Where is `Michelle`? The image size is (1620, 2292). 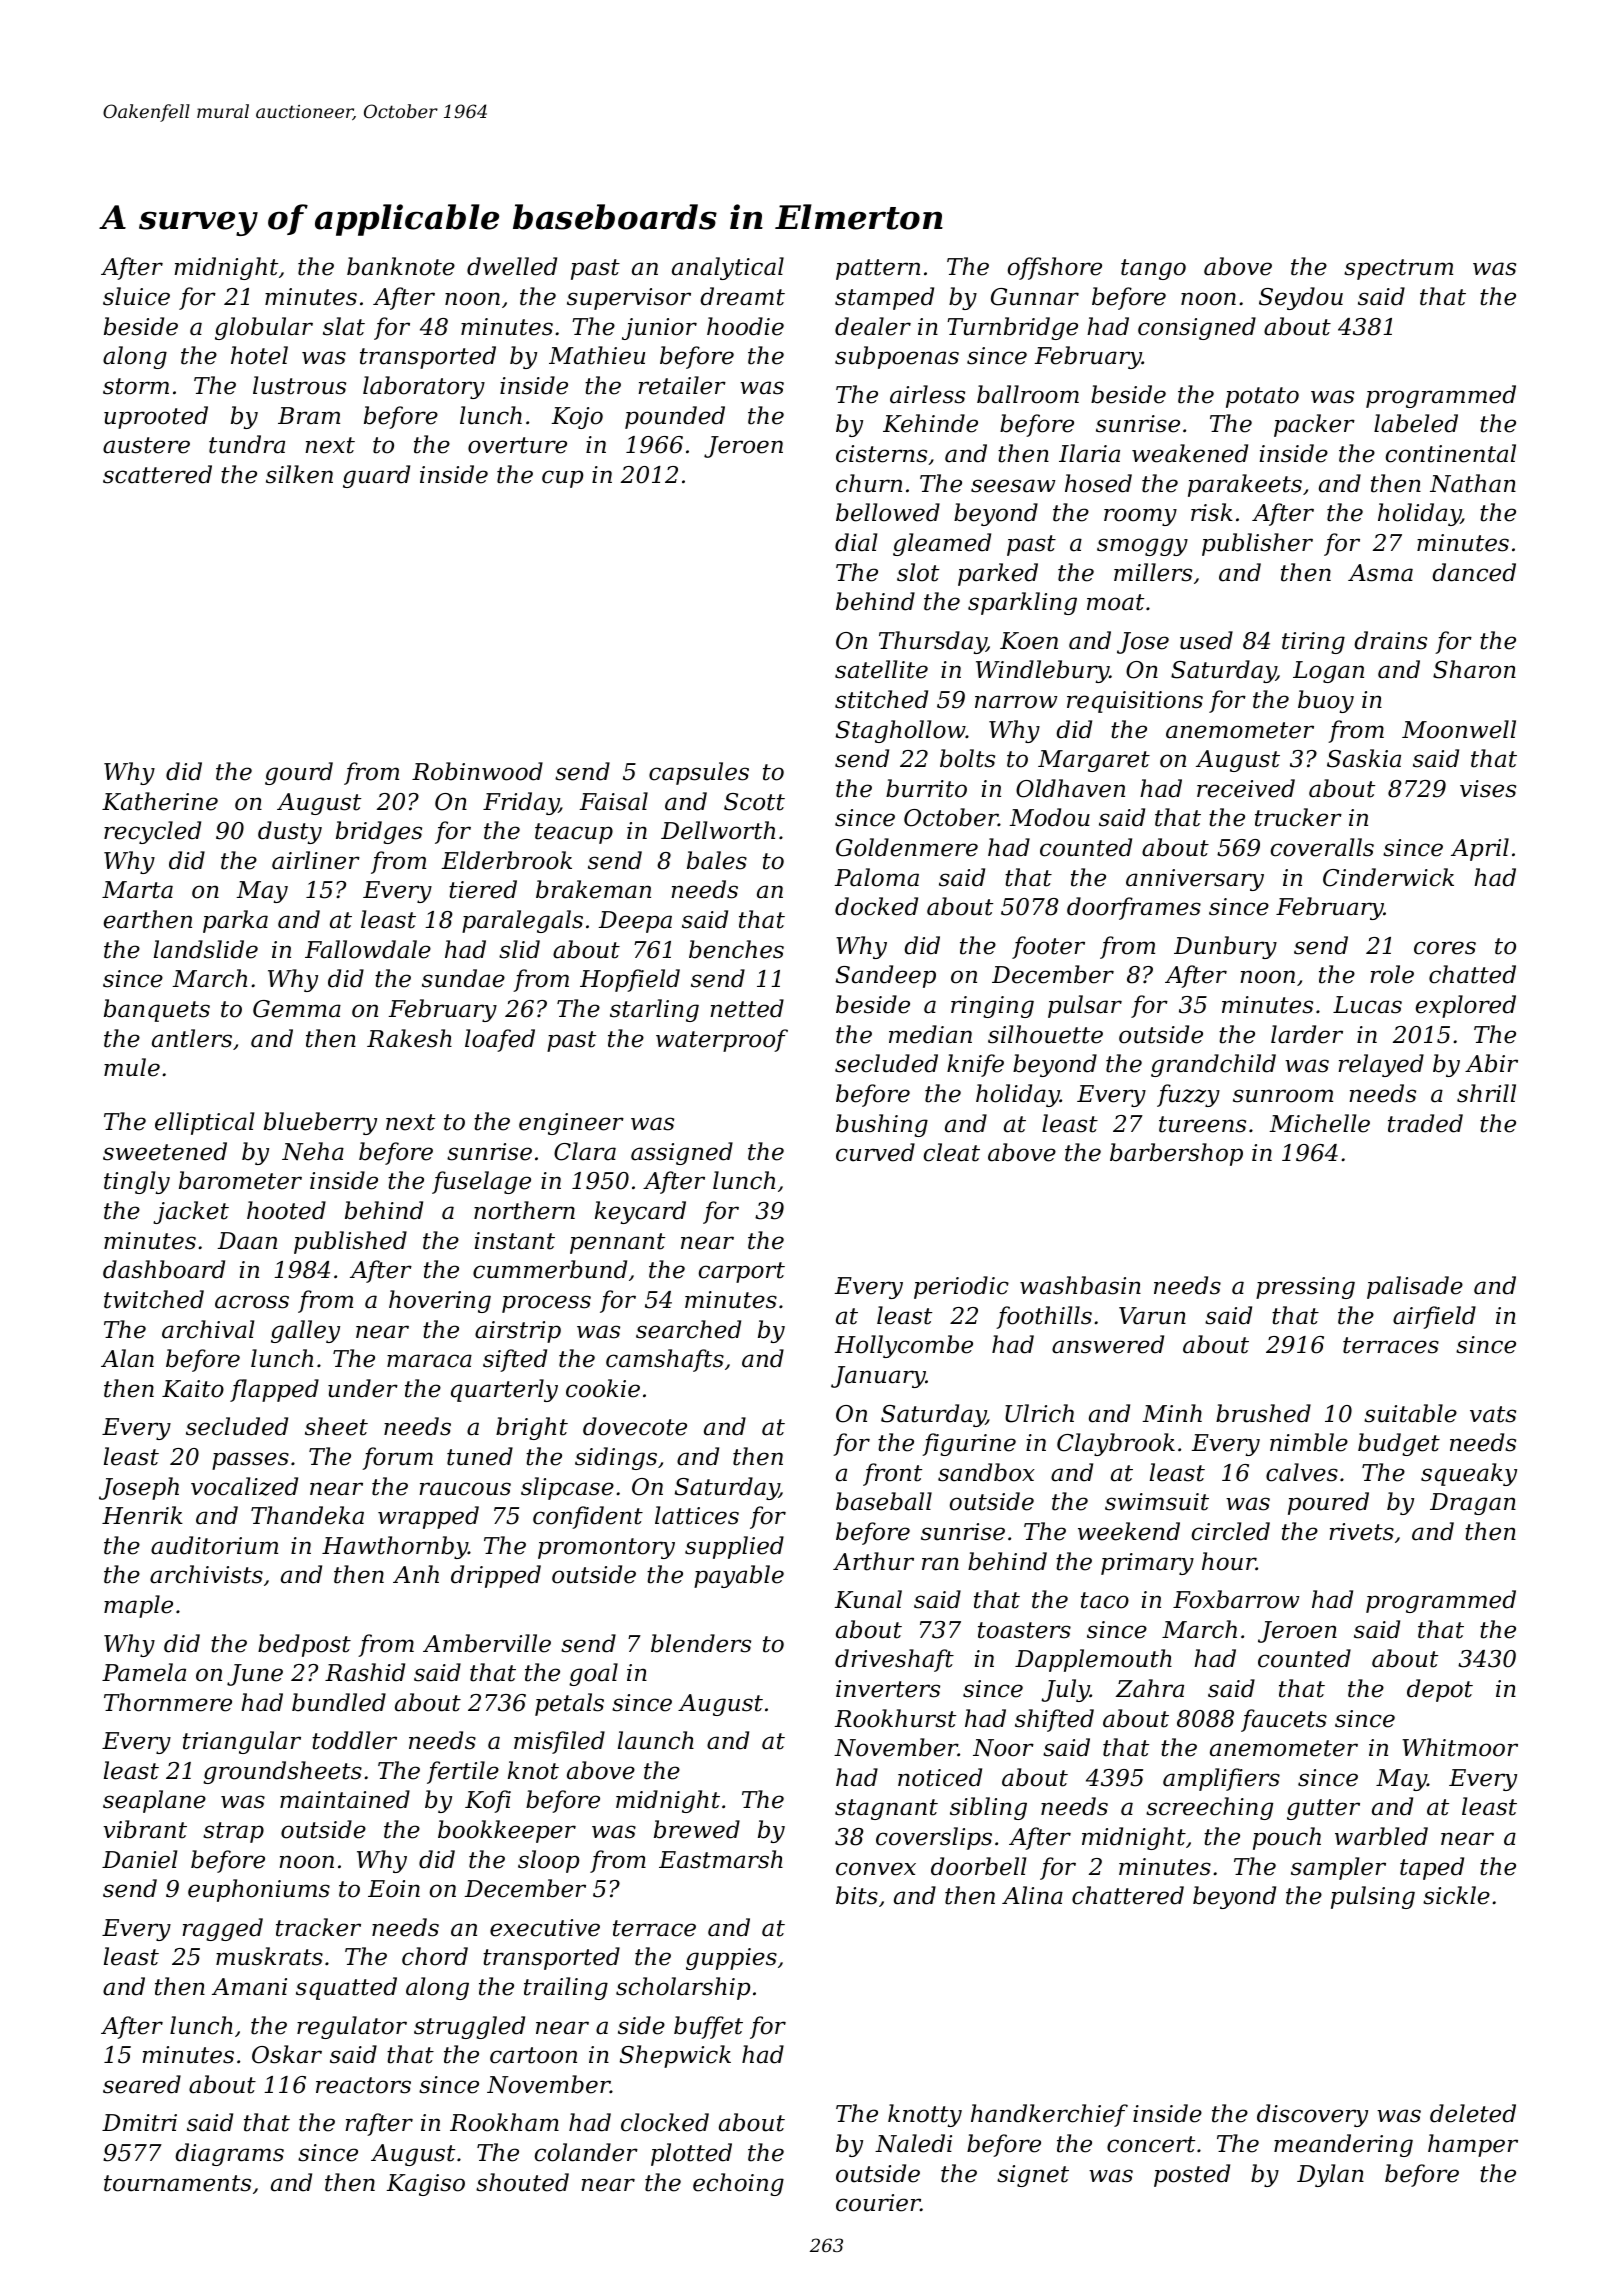
Michelle is located at coordinates (1319, 1123).
